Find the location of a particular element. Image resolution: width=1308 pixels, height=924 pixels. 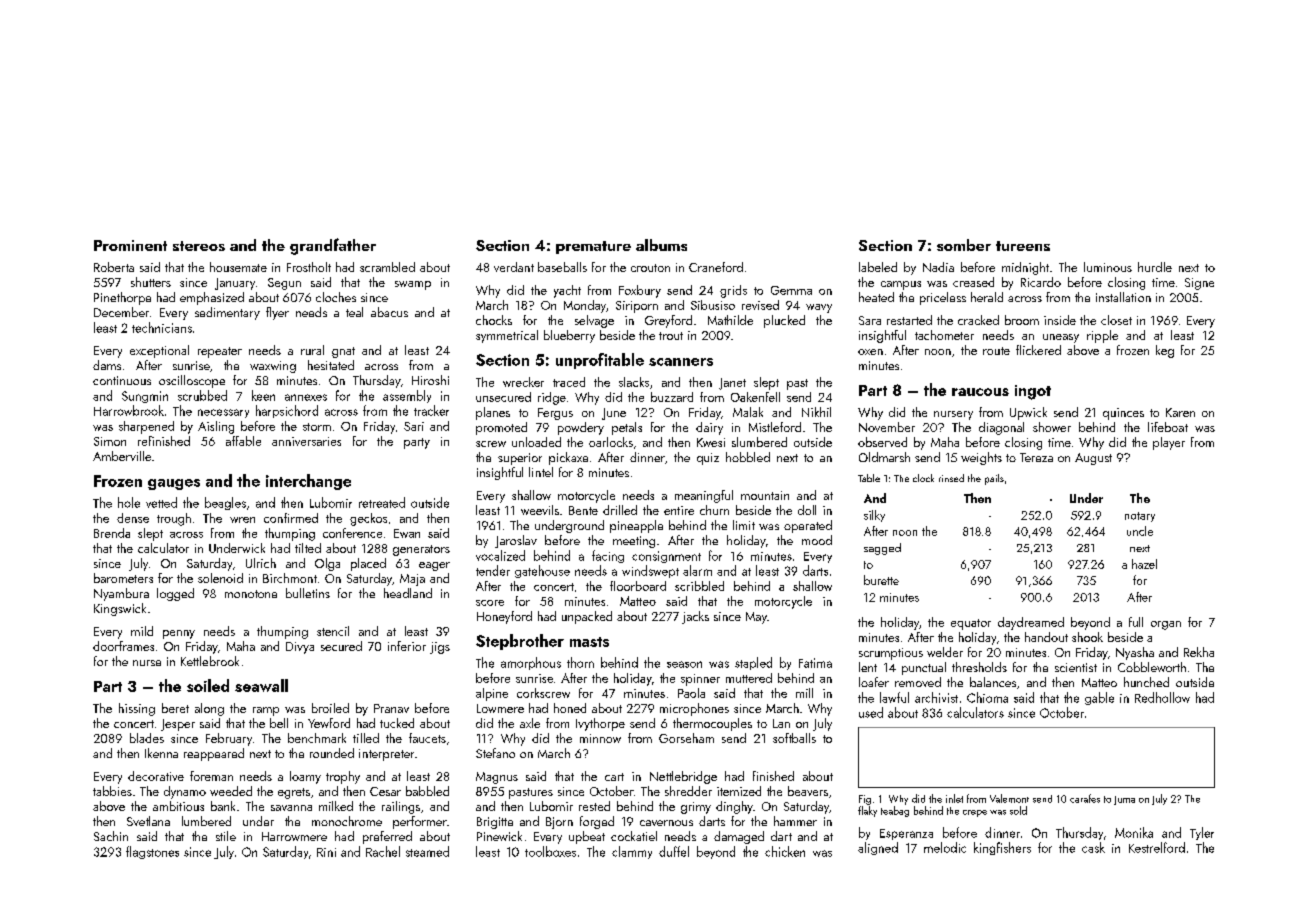

Stepbrother is located at coordinates (520, 642).
